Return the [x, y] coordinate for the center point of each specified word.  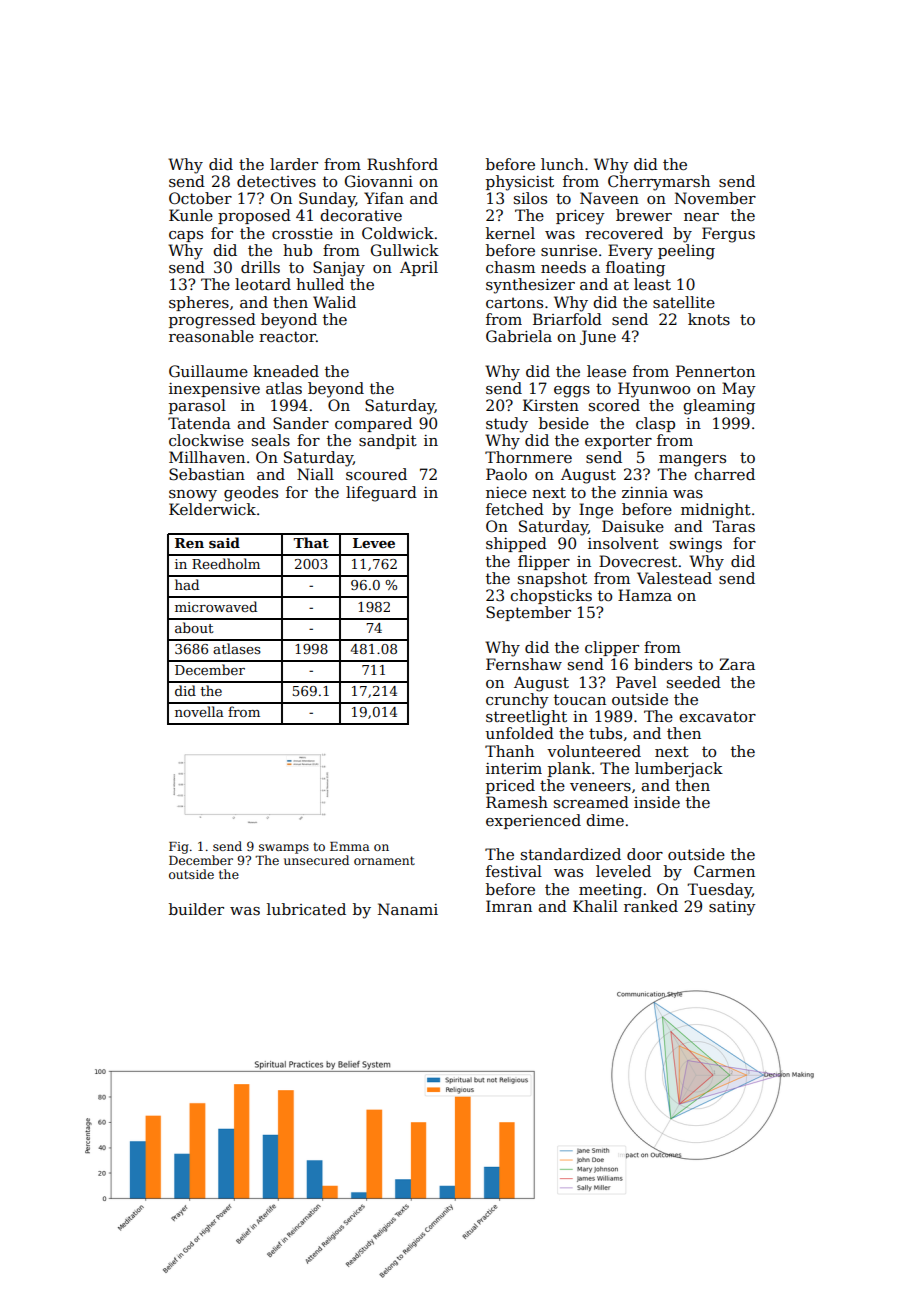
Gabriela [519, 336]
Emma [350, 846]
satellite [684, 302]
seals [271, 440]
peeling [686, 252]
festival [514, 871]
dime [605, 820]
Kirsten [551, 405]
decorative [361, 215]
